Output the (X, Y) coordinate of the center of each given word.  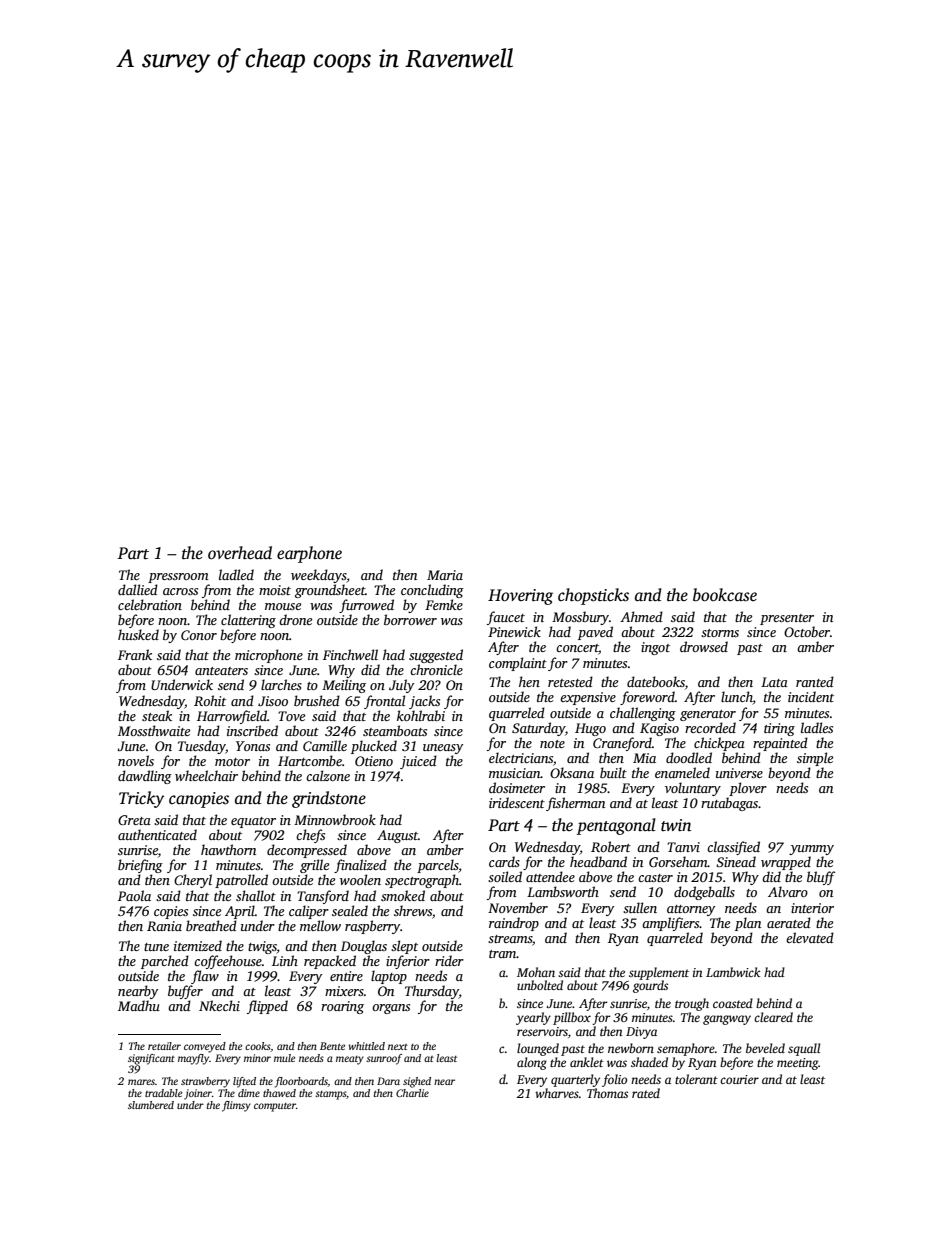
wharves (557, 1093)
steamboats (395, 730)
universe (739, 773)
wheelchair (206, 775)
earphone (309, 554)
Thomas (607, 1093)
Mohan (536, 972)
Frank (135, 654)
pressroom (178, 578)
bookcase (725, 595)
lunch (737, 698)
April (240, 912)
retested (570, 681)
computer (275, 1107)
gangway (727, 1020)
